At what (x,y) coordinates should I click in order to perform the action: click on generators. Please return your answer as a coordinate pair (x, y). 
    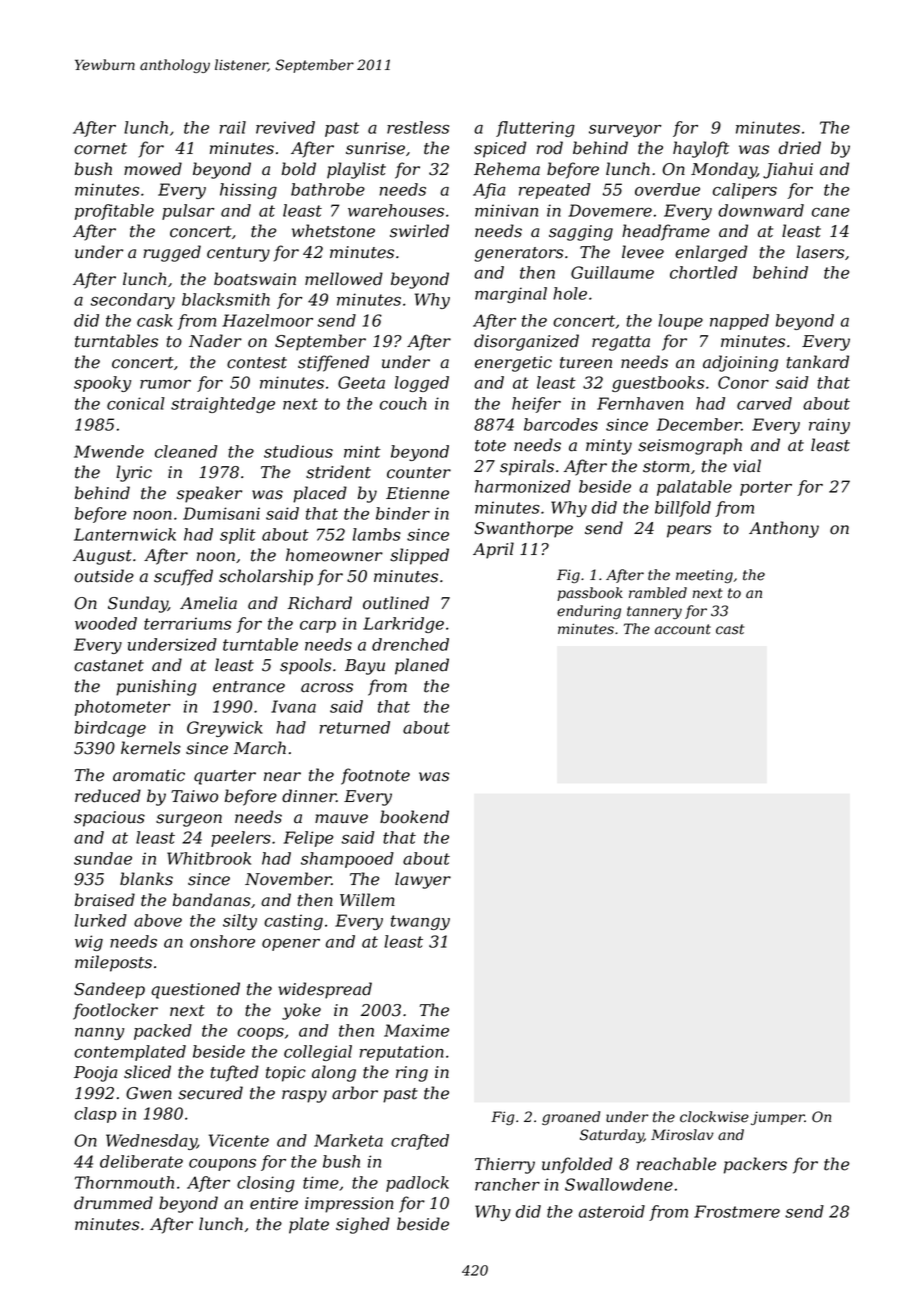
    Looking at the image, I should click on (519, 254).
